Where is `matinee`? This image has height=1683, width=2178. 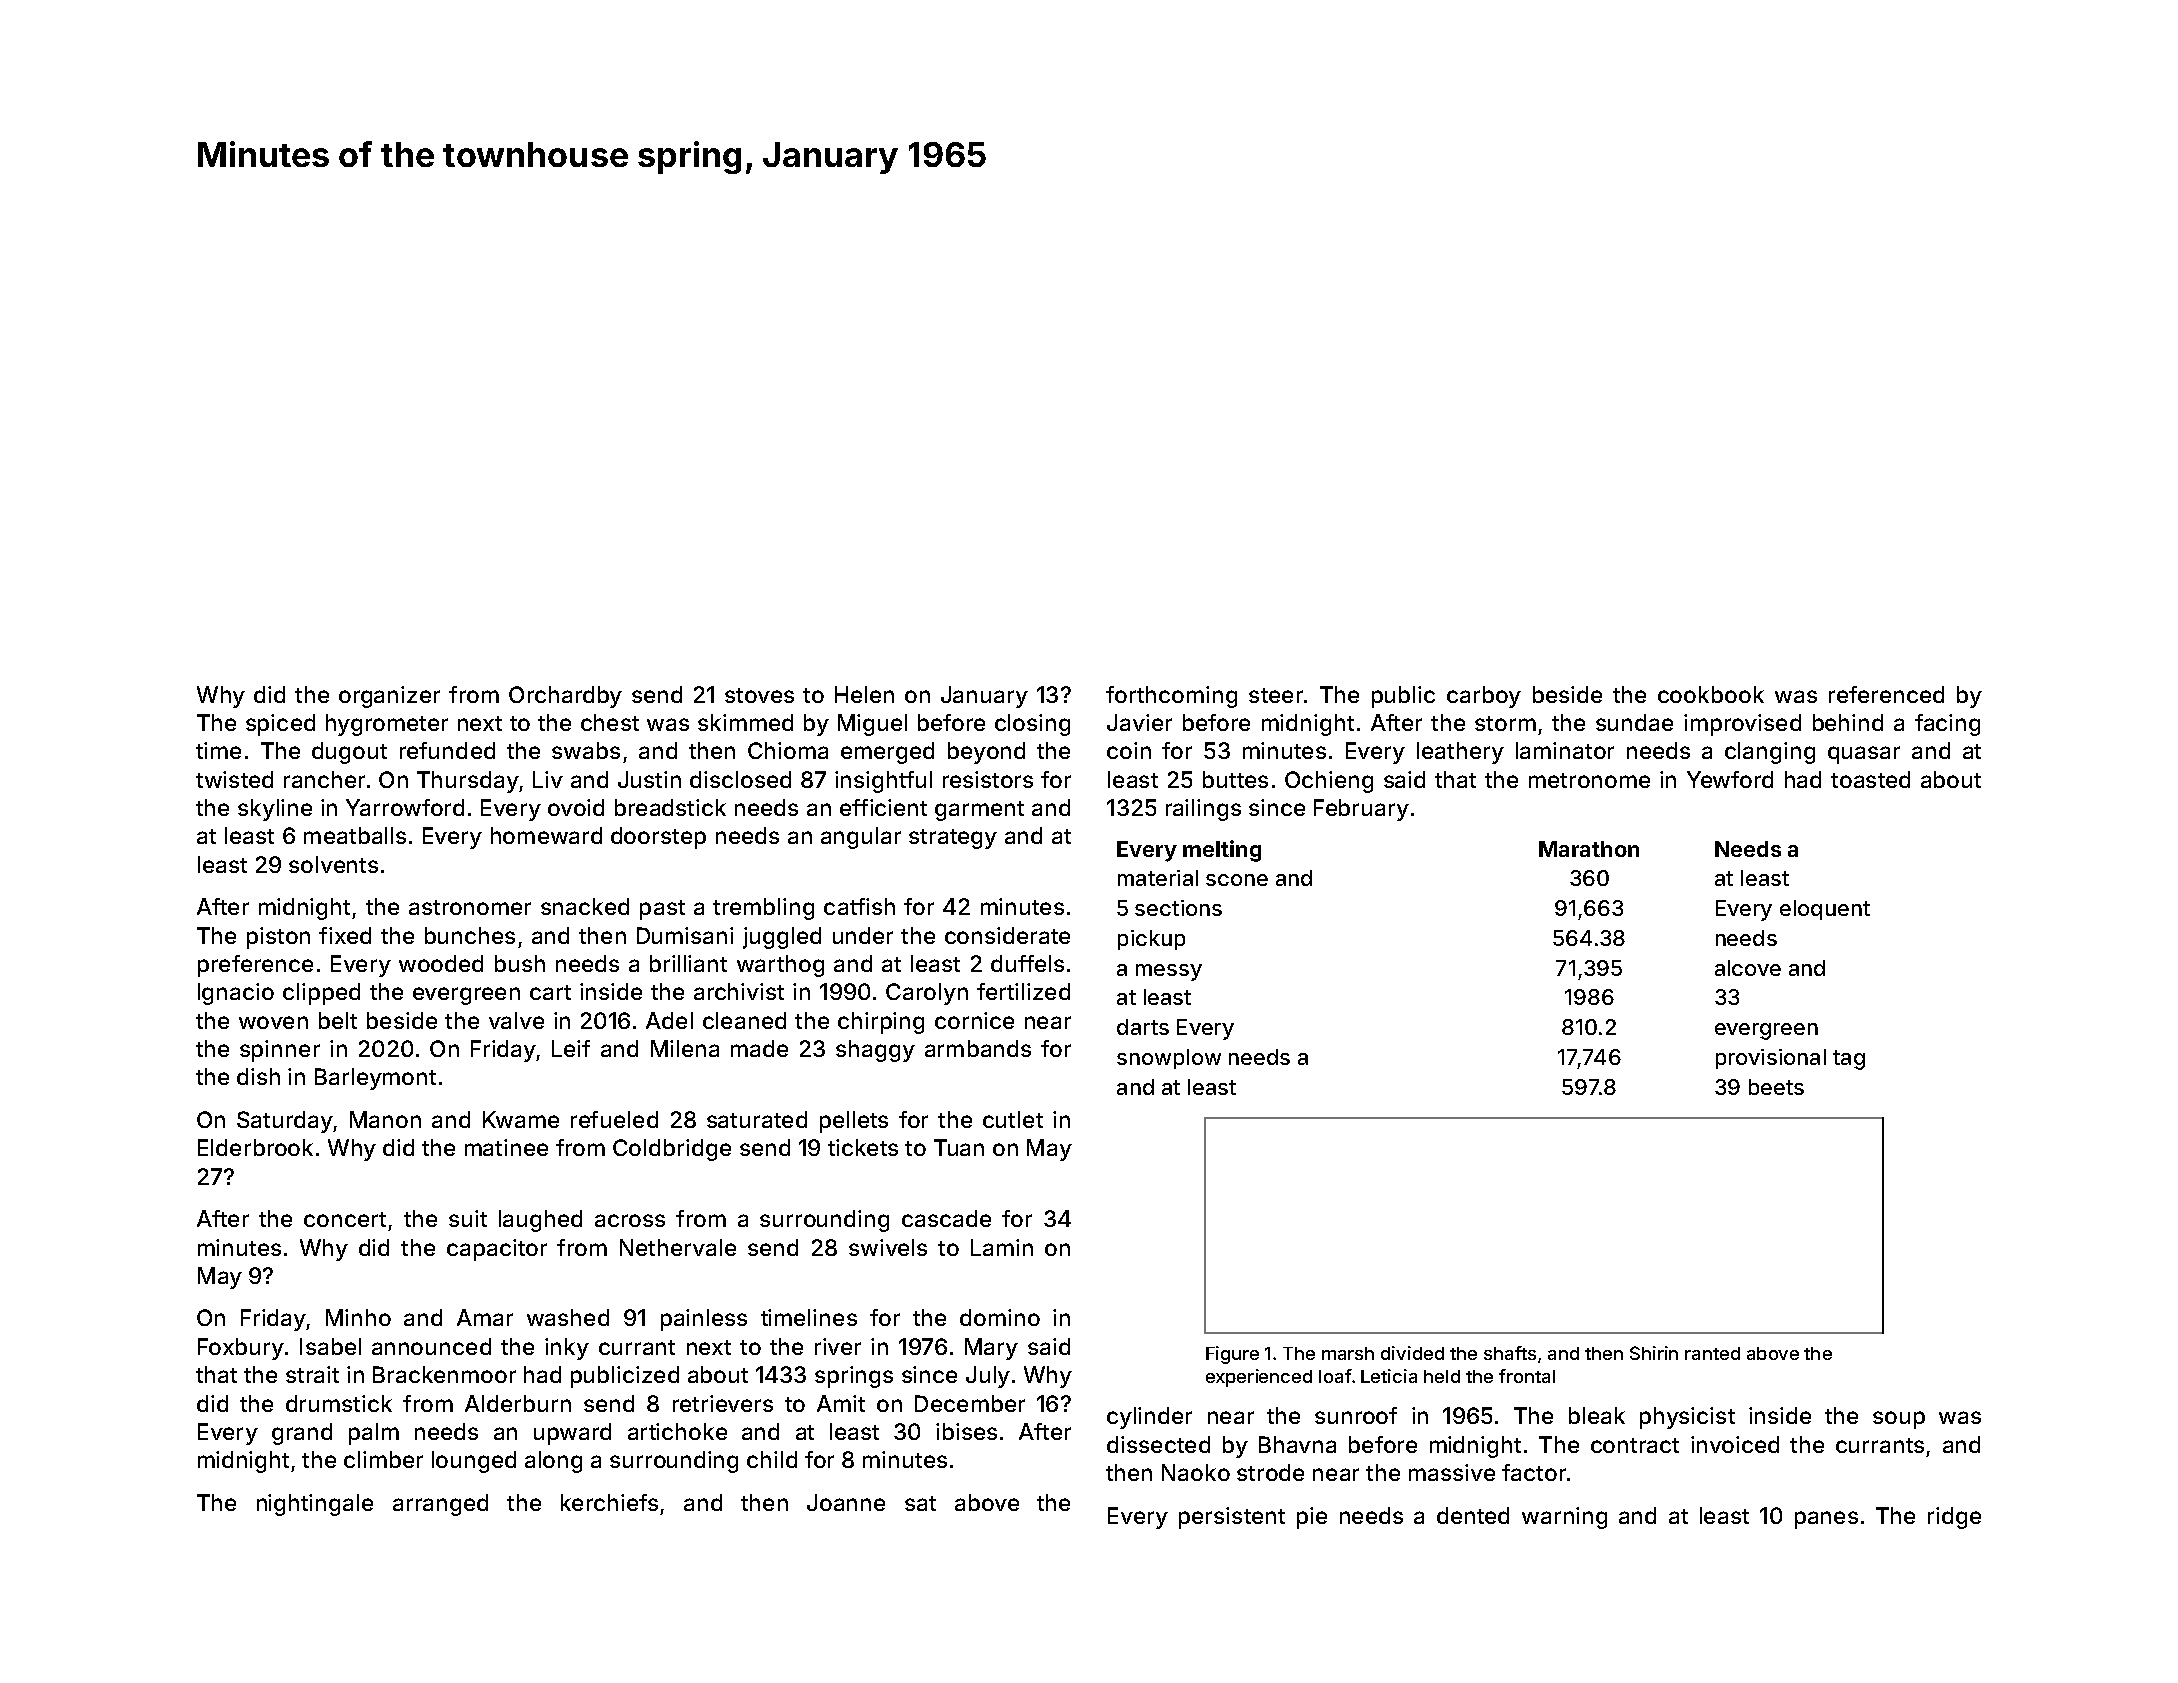
matinee is located at coordinates (506, 1147).
